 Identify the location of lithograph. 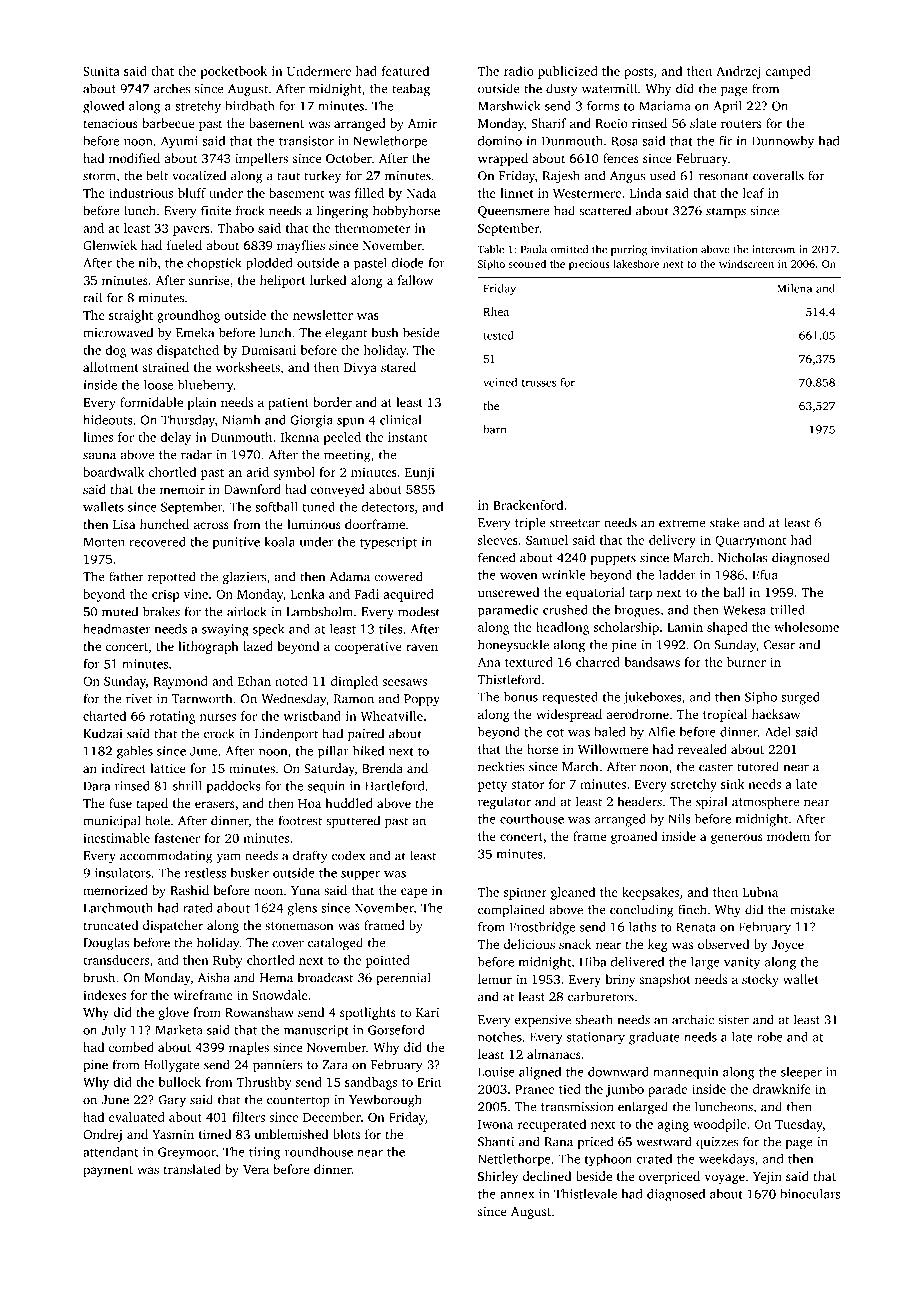
(208, 647).
